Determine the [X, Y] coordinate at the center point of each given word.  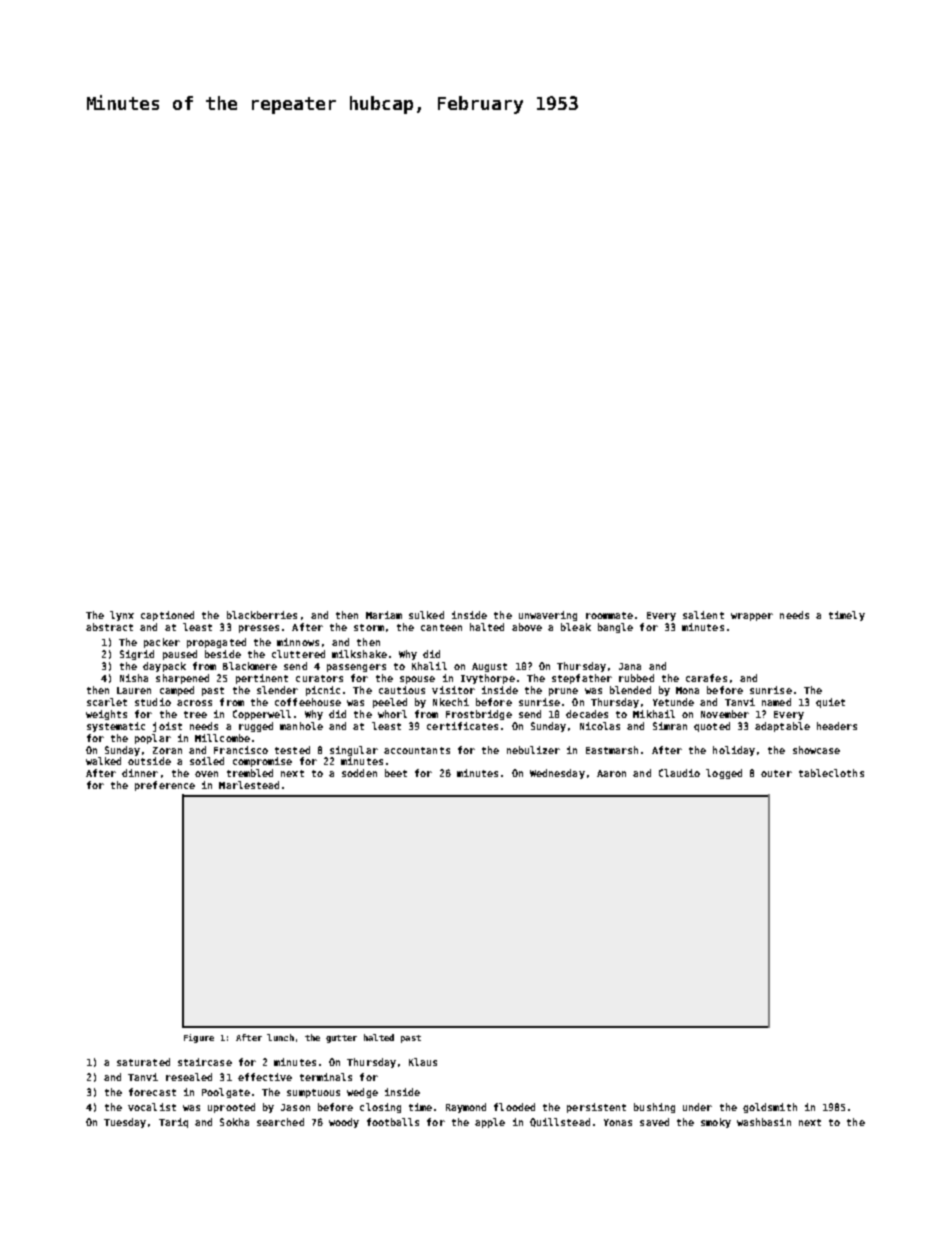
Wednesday [557, 774]
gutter [341, 1039]
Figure [199, 1038]
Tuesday [125, 1123]
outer [776, 773]
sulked [426, 615]
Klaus [423, 1062]
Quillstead [560, 1122]
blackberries [262, 615]
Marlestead [249, 785]
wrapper [752, 617]
